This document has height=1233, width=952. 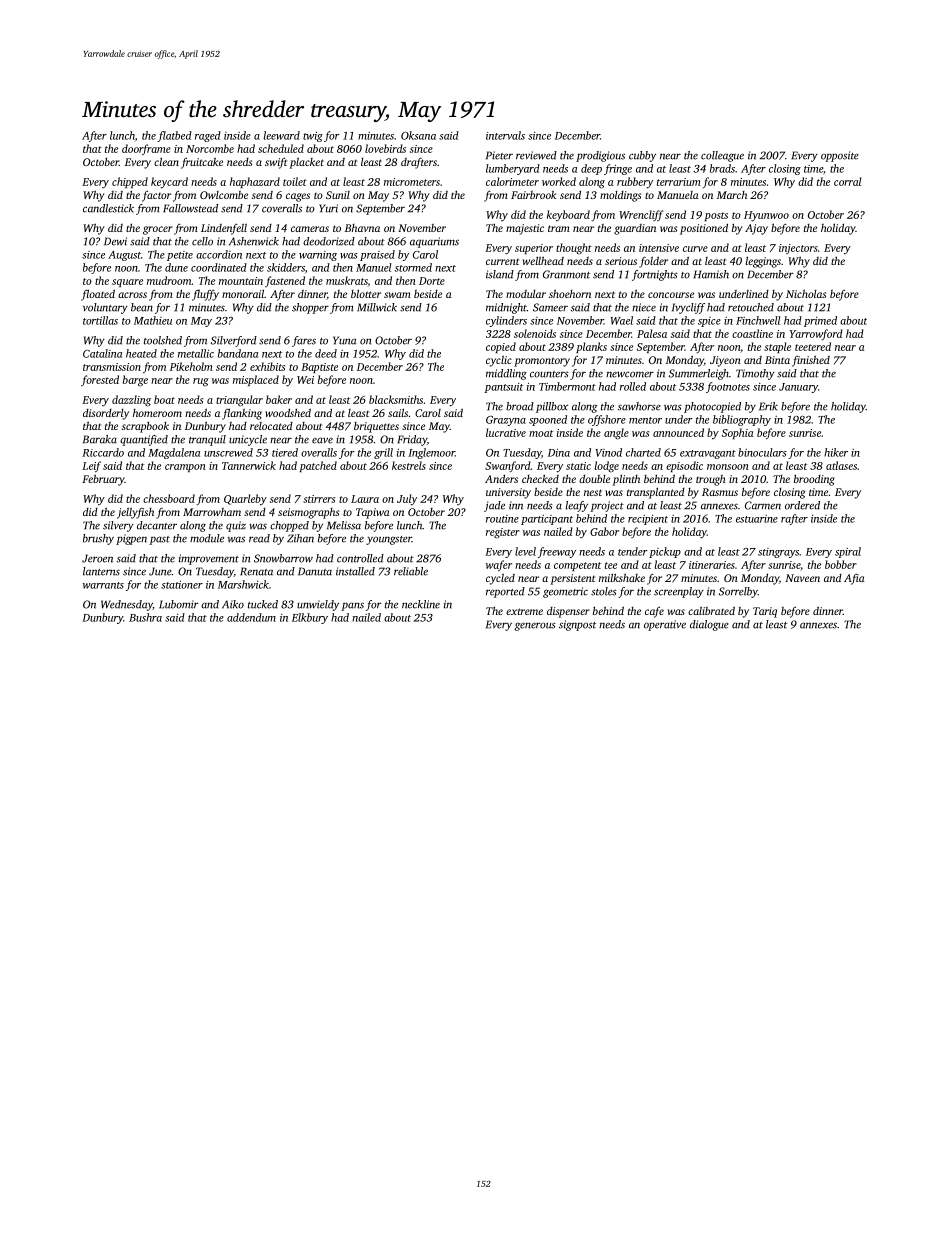 I want to click on cubby, so click(x=642, y=156).
